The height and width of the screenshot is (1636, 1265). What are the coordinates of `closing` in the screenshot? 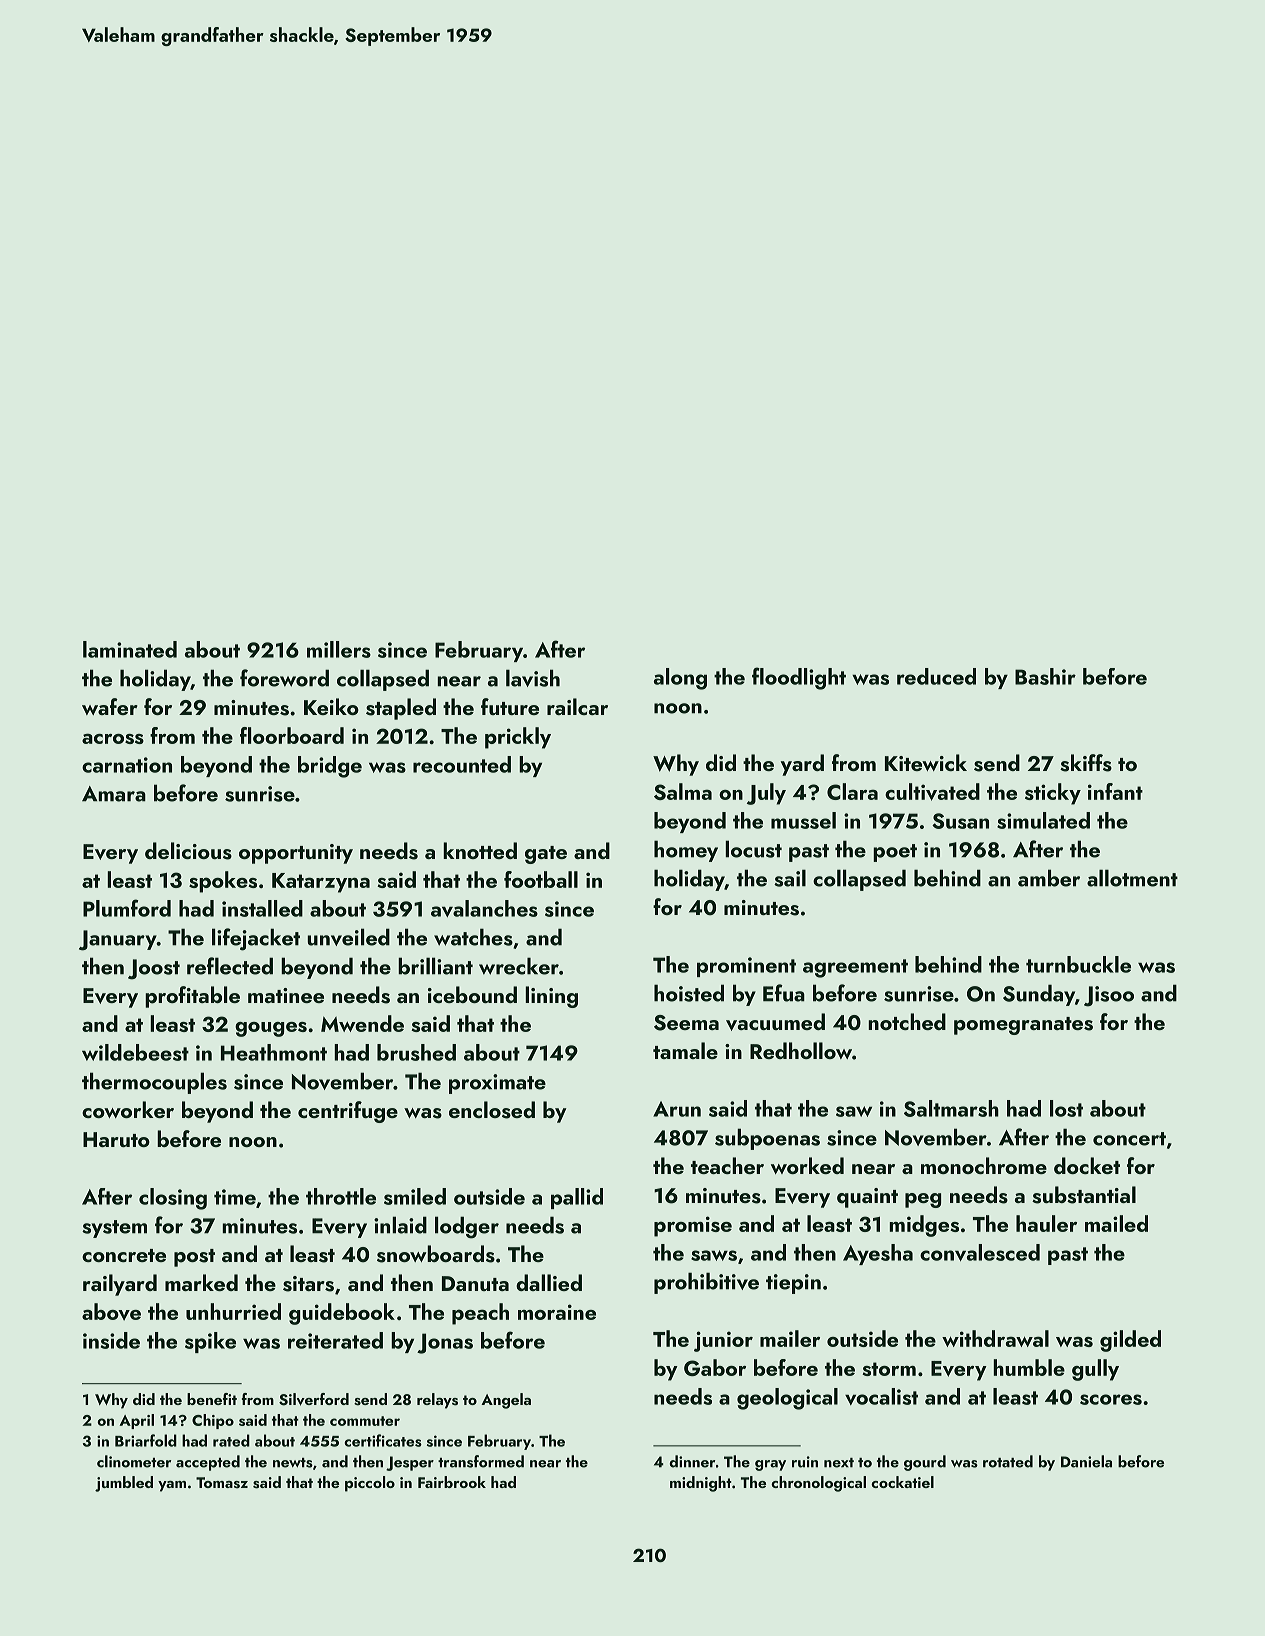 It's located at (173, 1199).
